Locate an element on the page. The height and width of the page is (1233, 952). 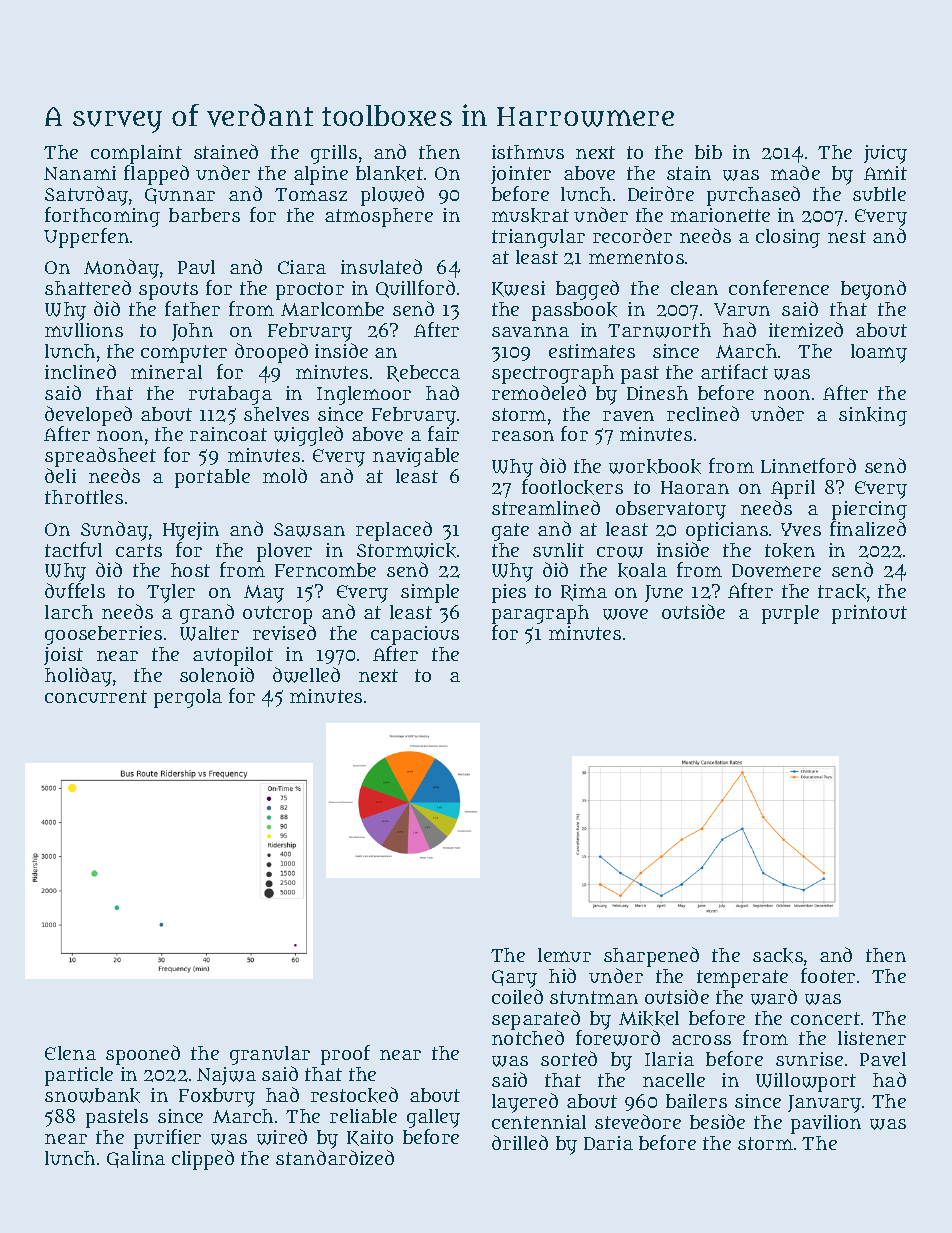
capacious is located at coordinates (415, 635).
